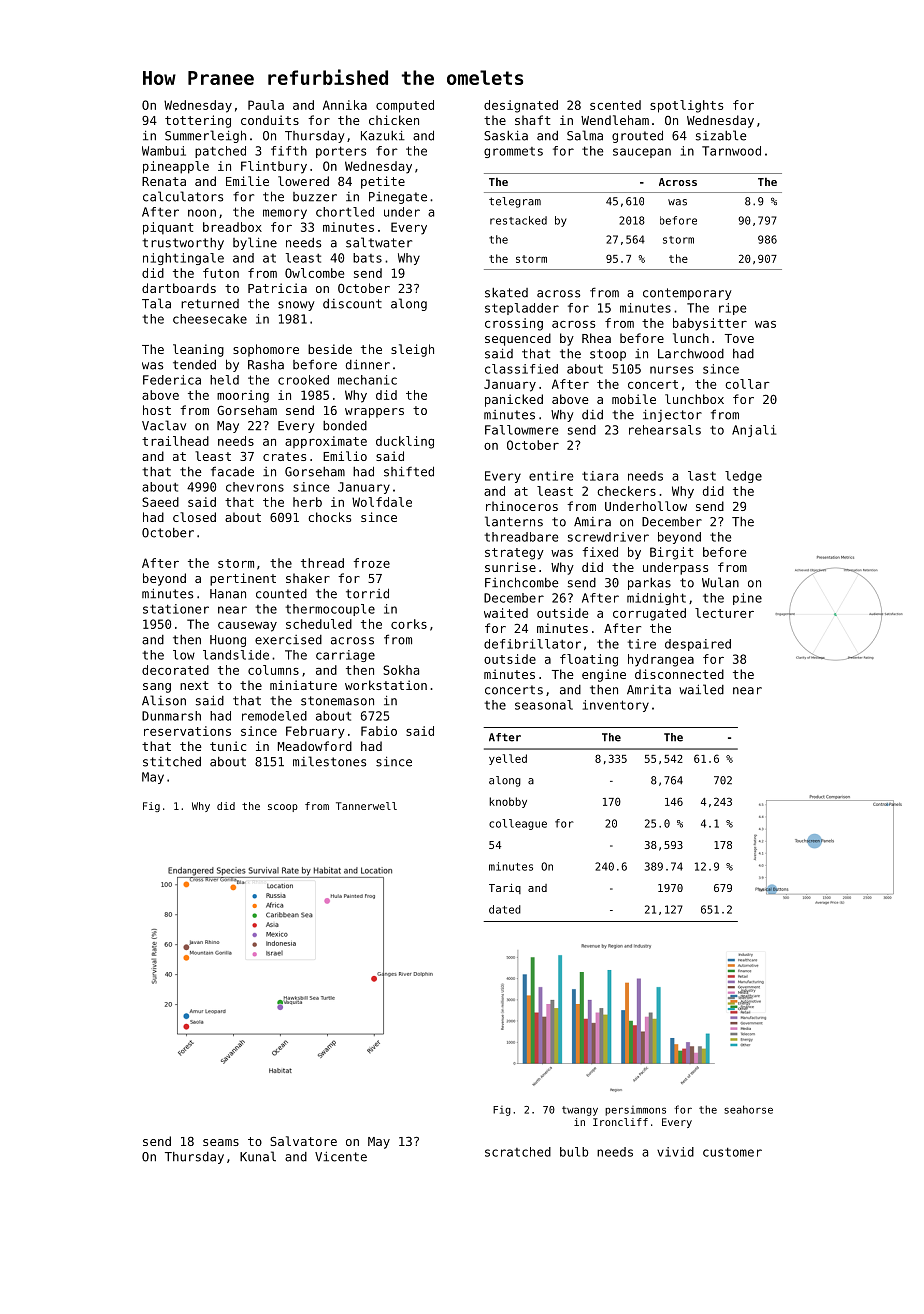  What do you see at coordinates (505, 889) in the image?
I see `Tariq` at bounding box center [505, 889].
